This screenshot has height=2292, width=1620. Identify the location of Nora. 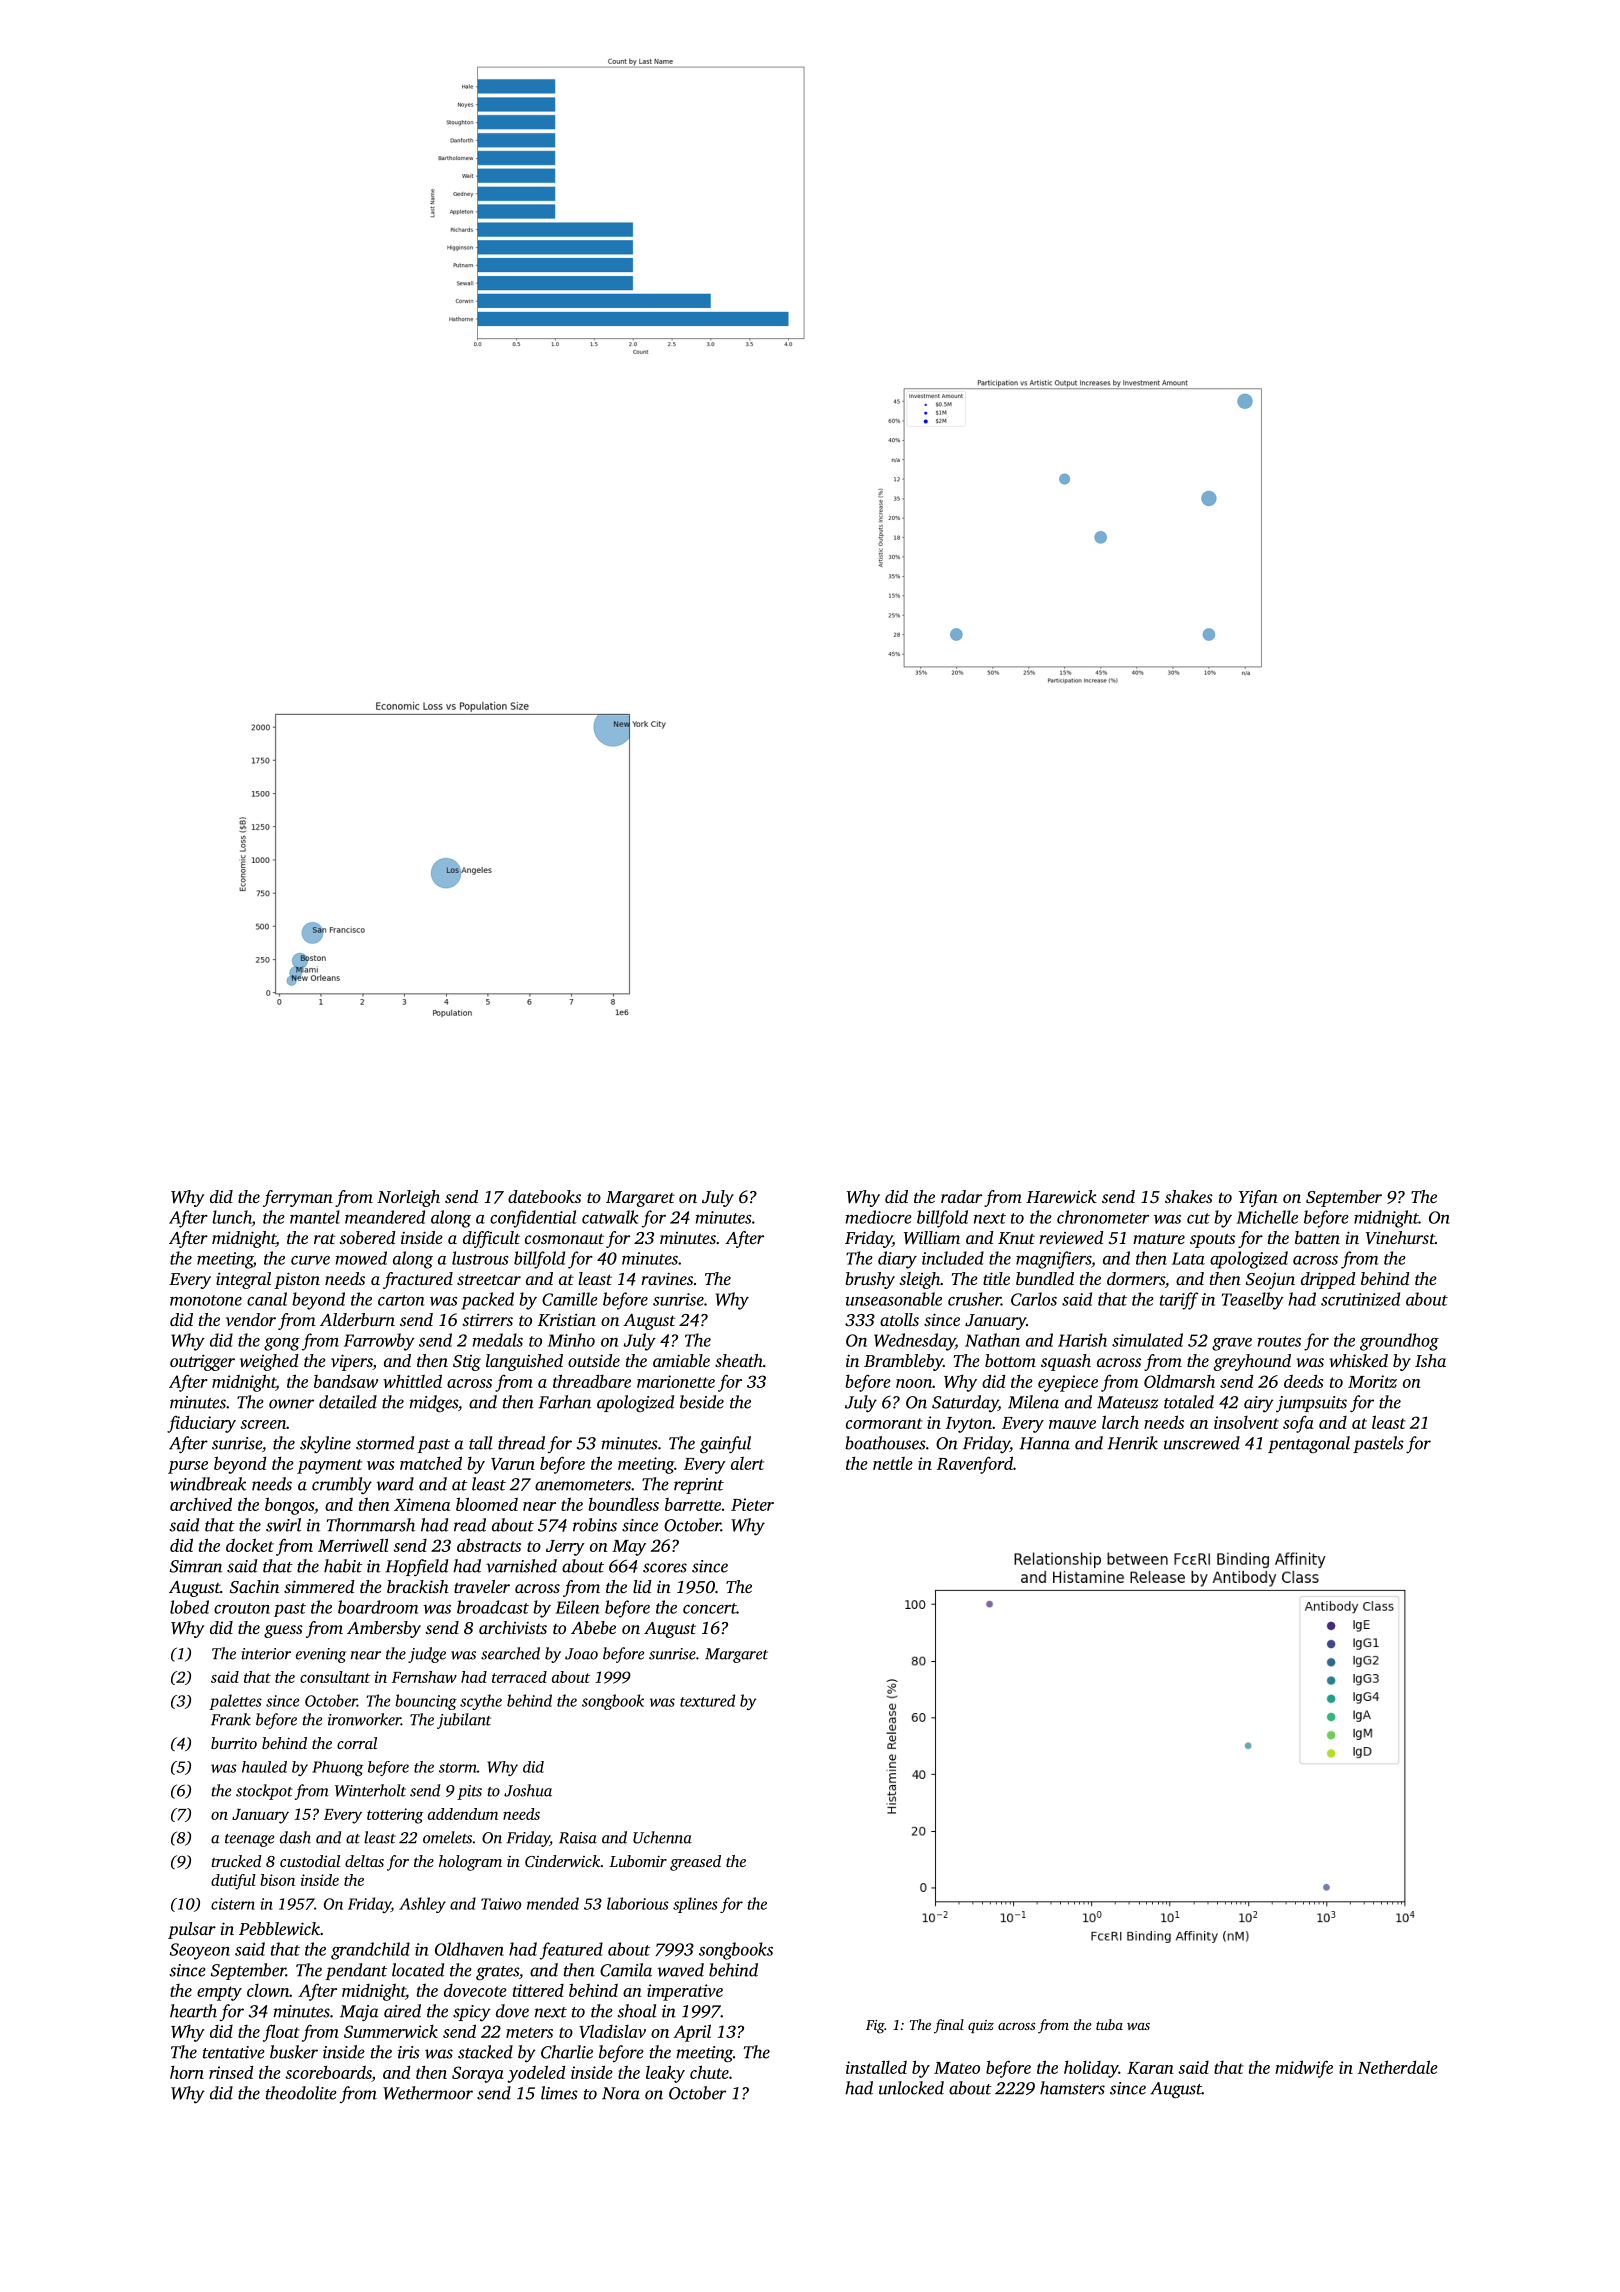
(621, 2093).
